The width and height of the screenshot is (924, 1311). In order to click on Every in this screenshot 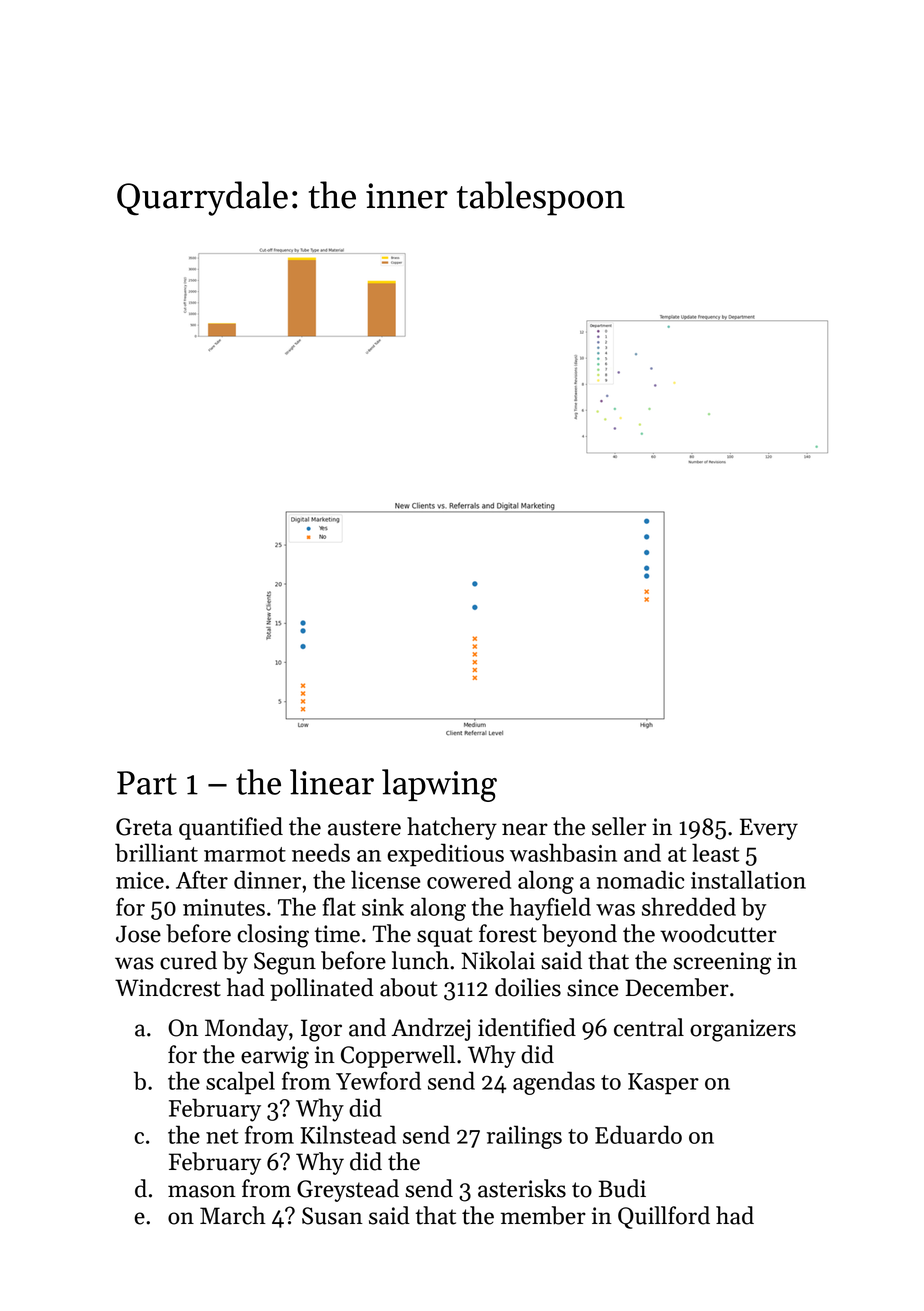, I will do `click(769, 829)`.
